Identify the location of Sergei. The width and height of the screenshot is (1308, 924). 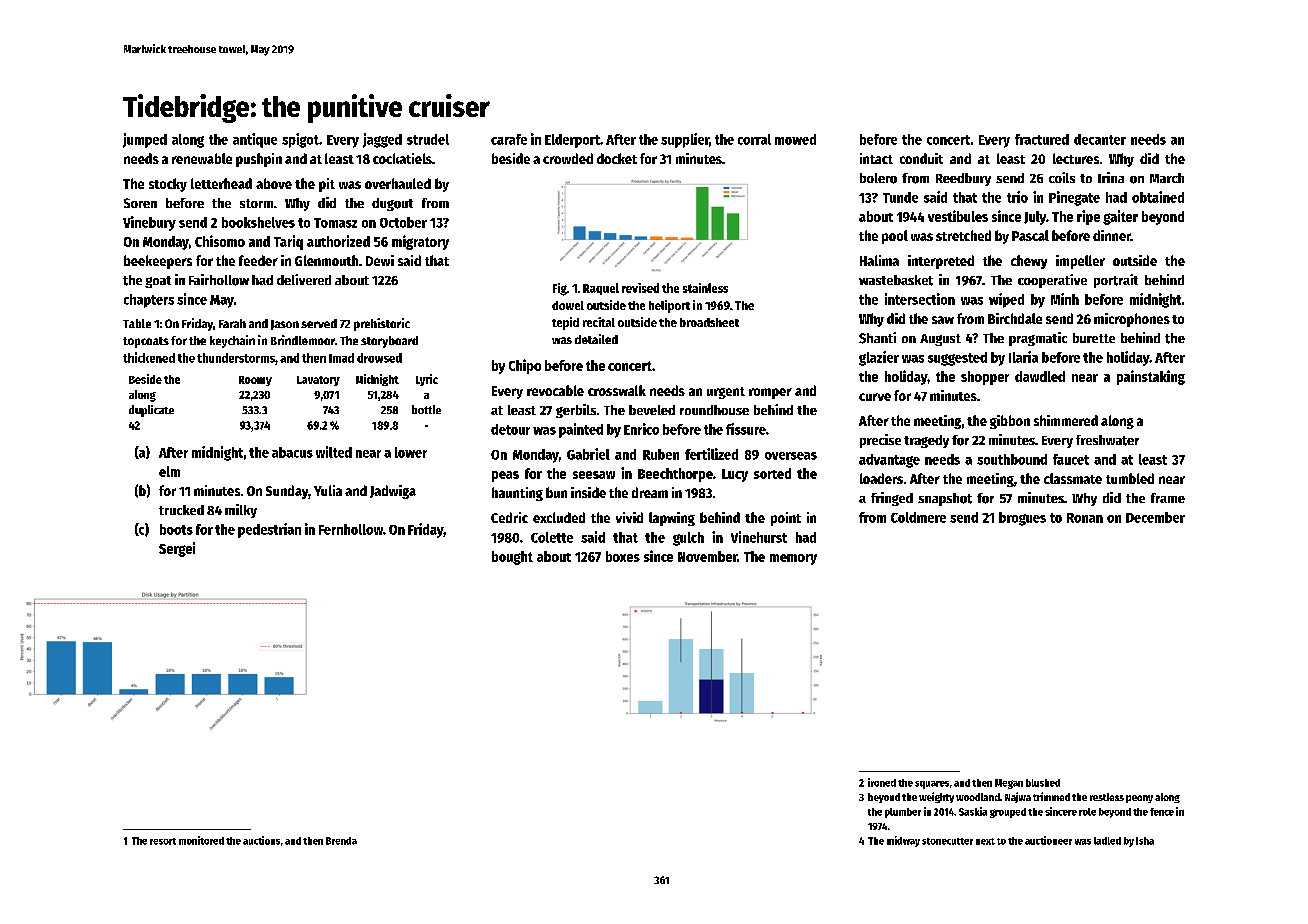
(177, 549).
